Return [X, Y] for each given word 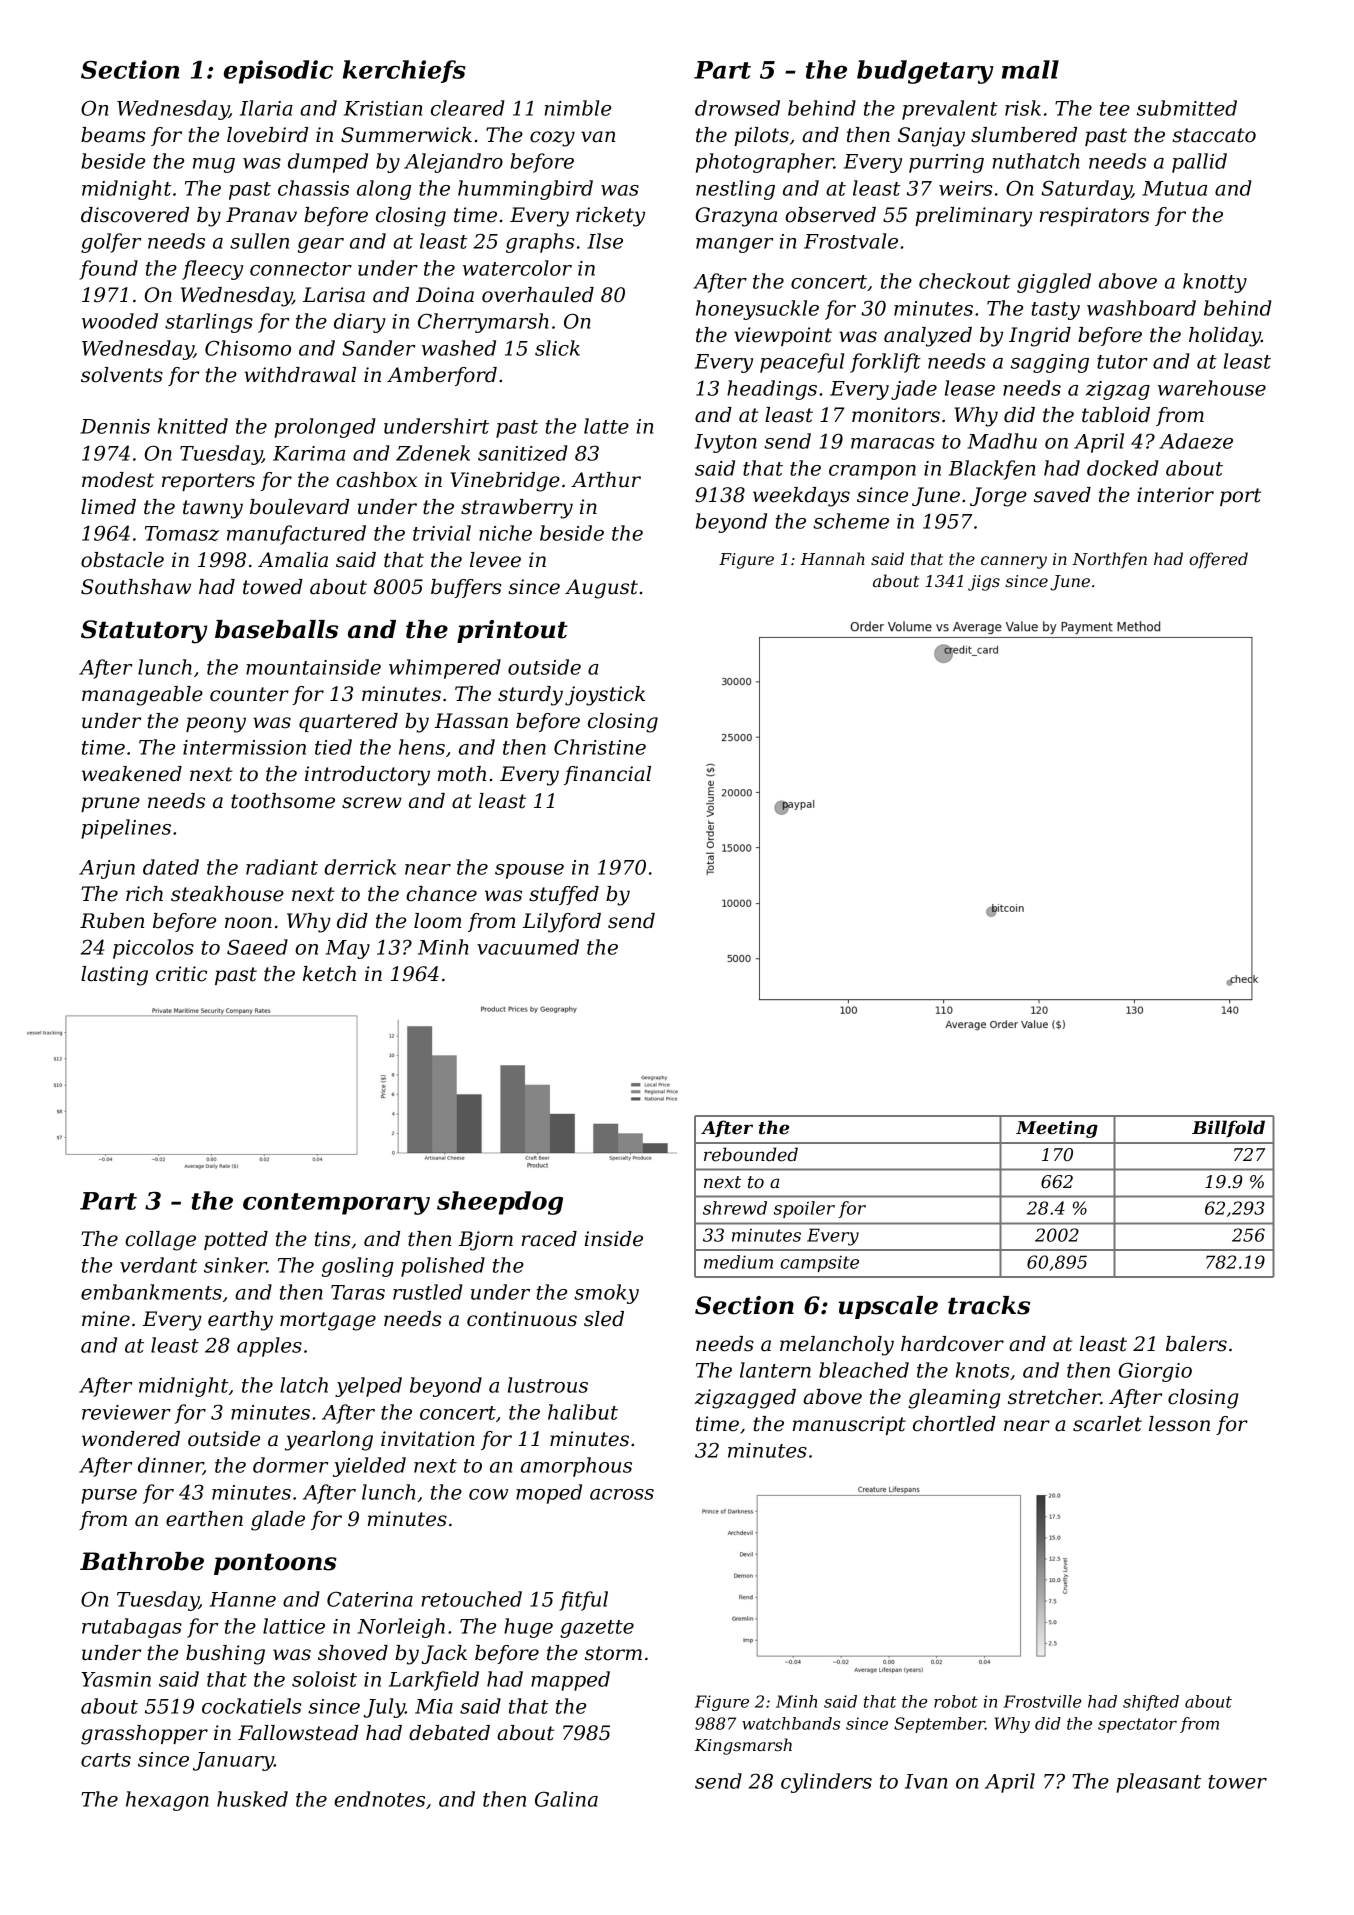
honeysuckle [757, 310]
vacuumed [528, 947]
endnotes [379, 1799]
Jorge [998, 497]
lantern [775, 1370]
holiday [1225, 337]
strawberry [517, 509]
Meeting [1057, 1129]
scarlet [1107, 1424]
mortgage [328, 1321]
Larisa [334, 295]
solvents [122, 375]
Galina [566, 1799]
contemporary [336, 1204]
